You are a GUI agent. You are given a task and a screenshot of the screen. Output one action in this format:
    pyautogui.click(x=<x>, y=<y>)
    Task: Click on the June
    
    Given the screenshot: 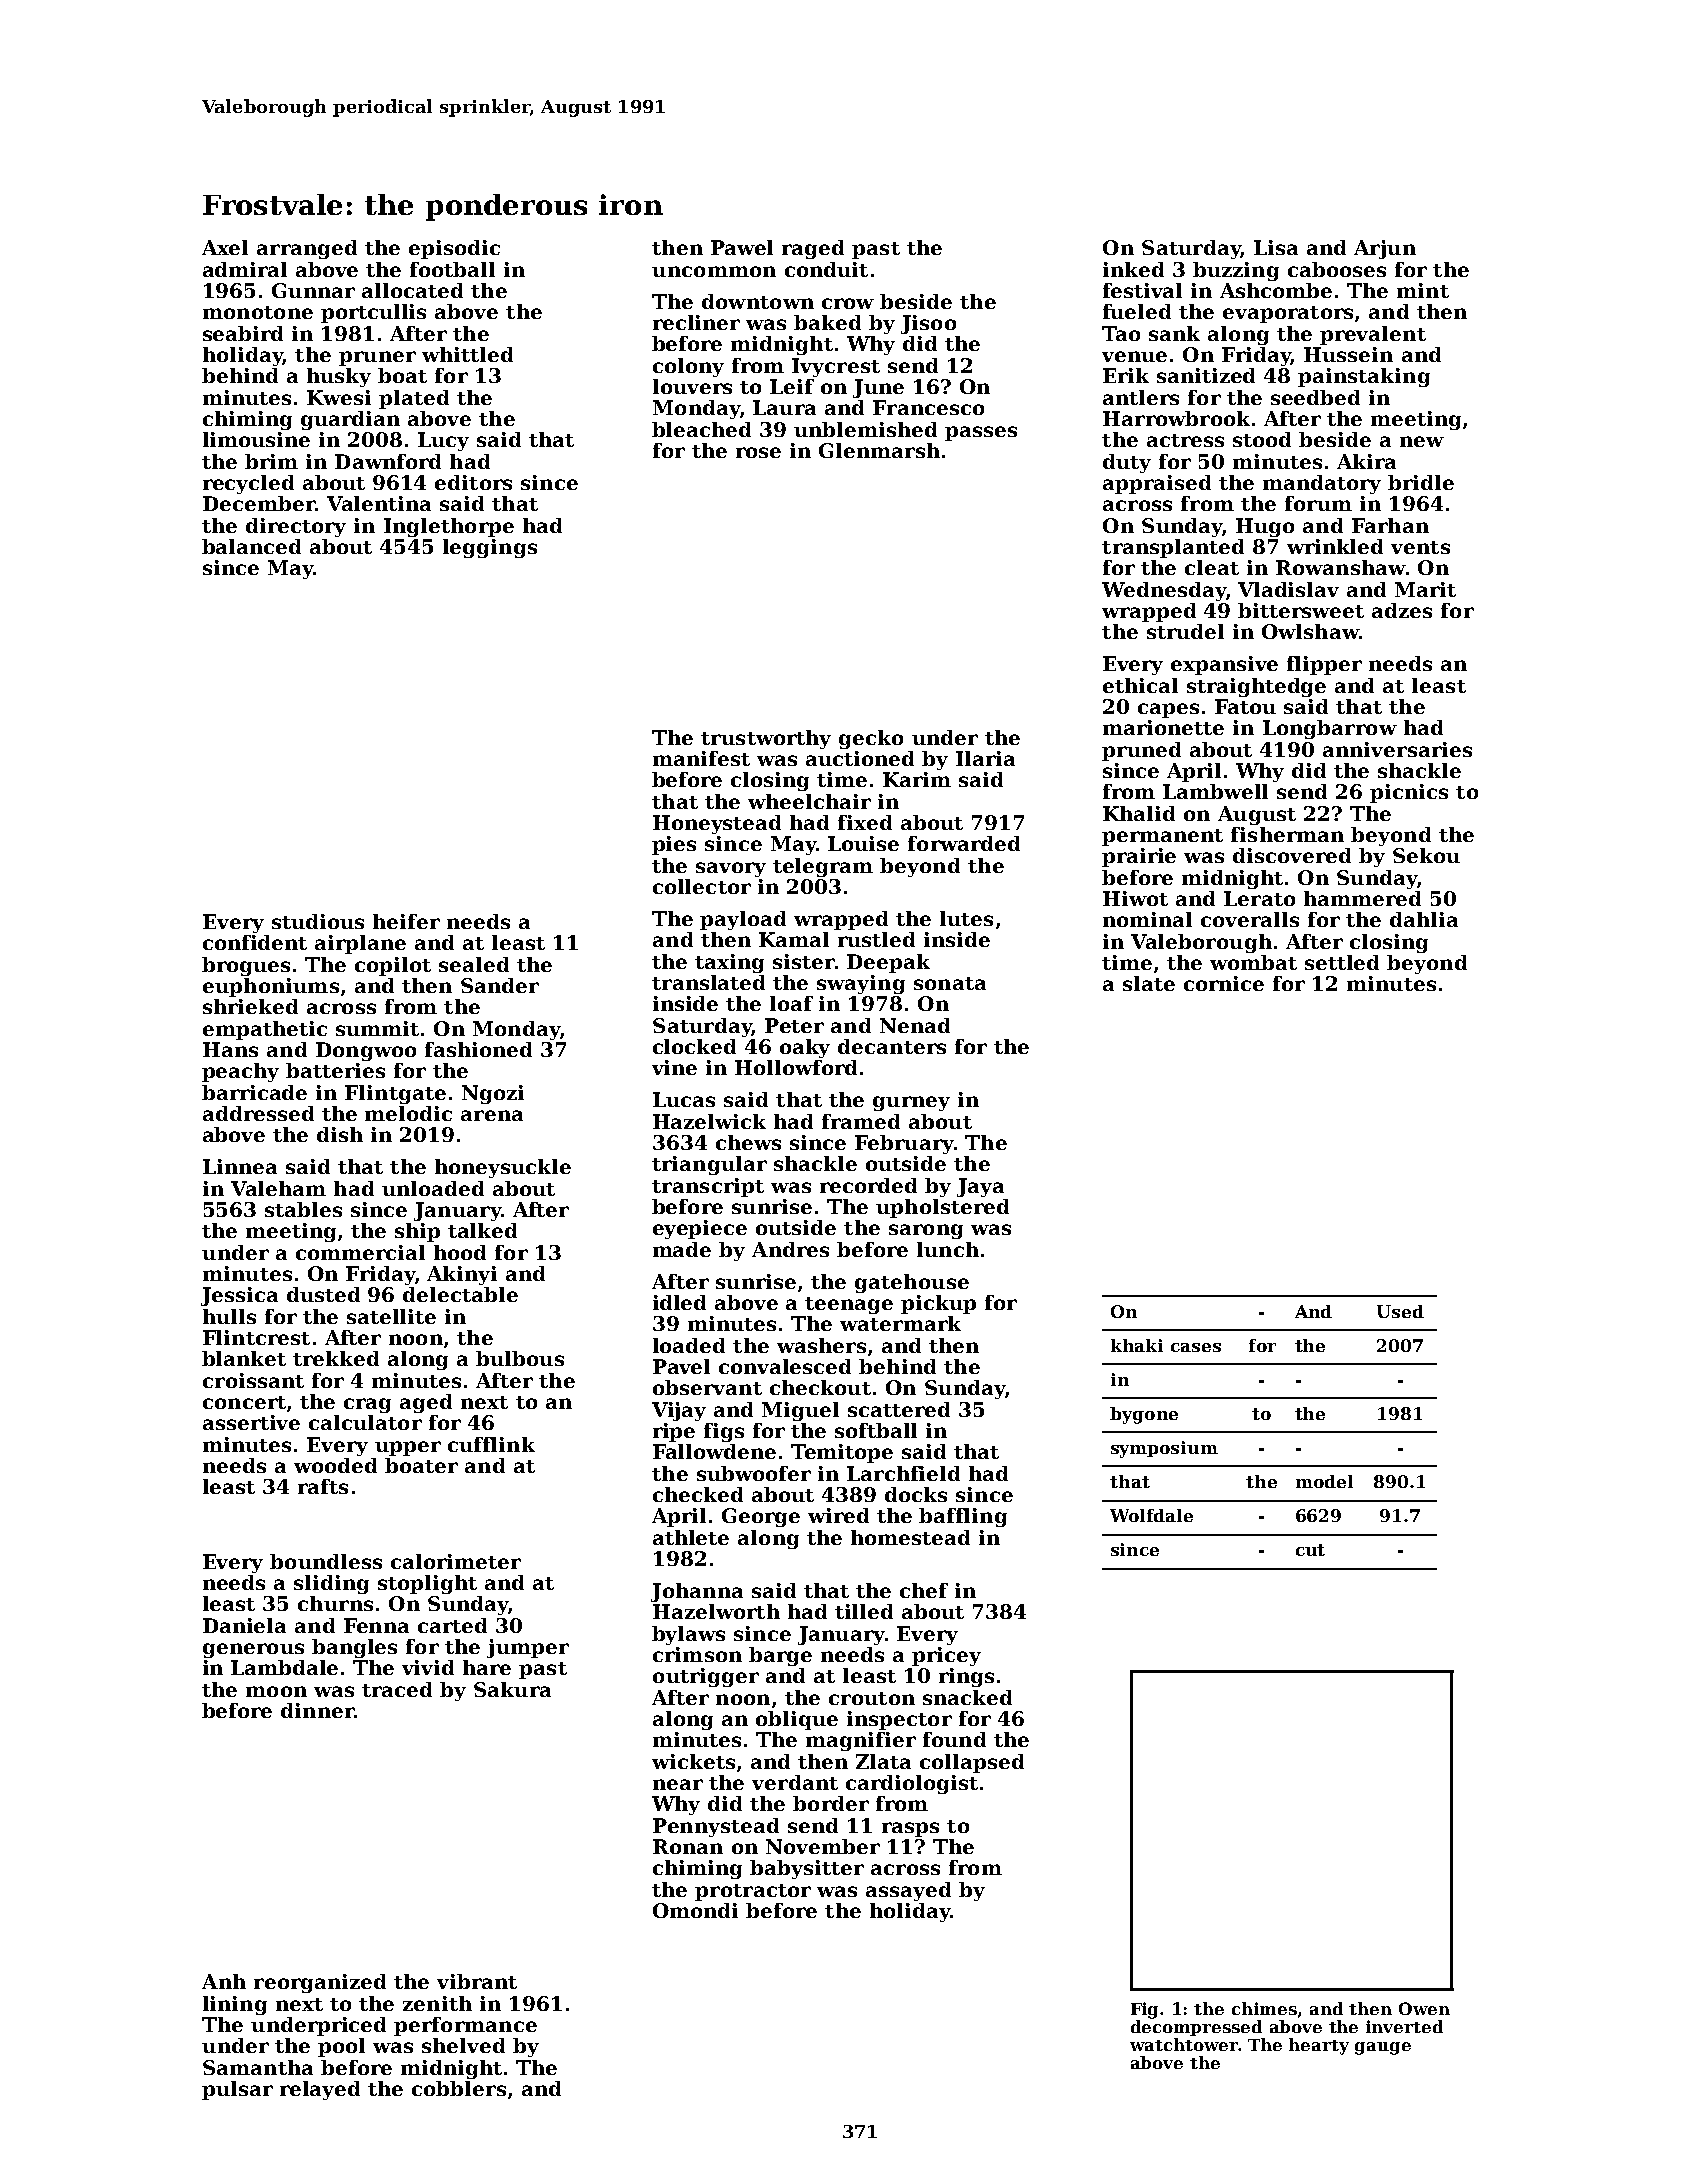 What is the action you would take?
    pyautogui.click(x=878, y=388)
